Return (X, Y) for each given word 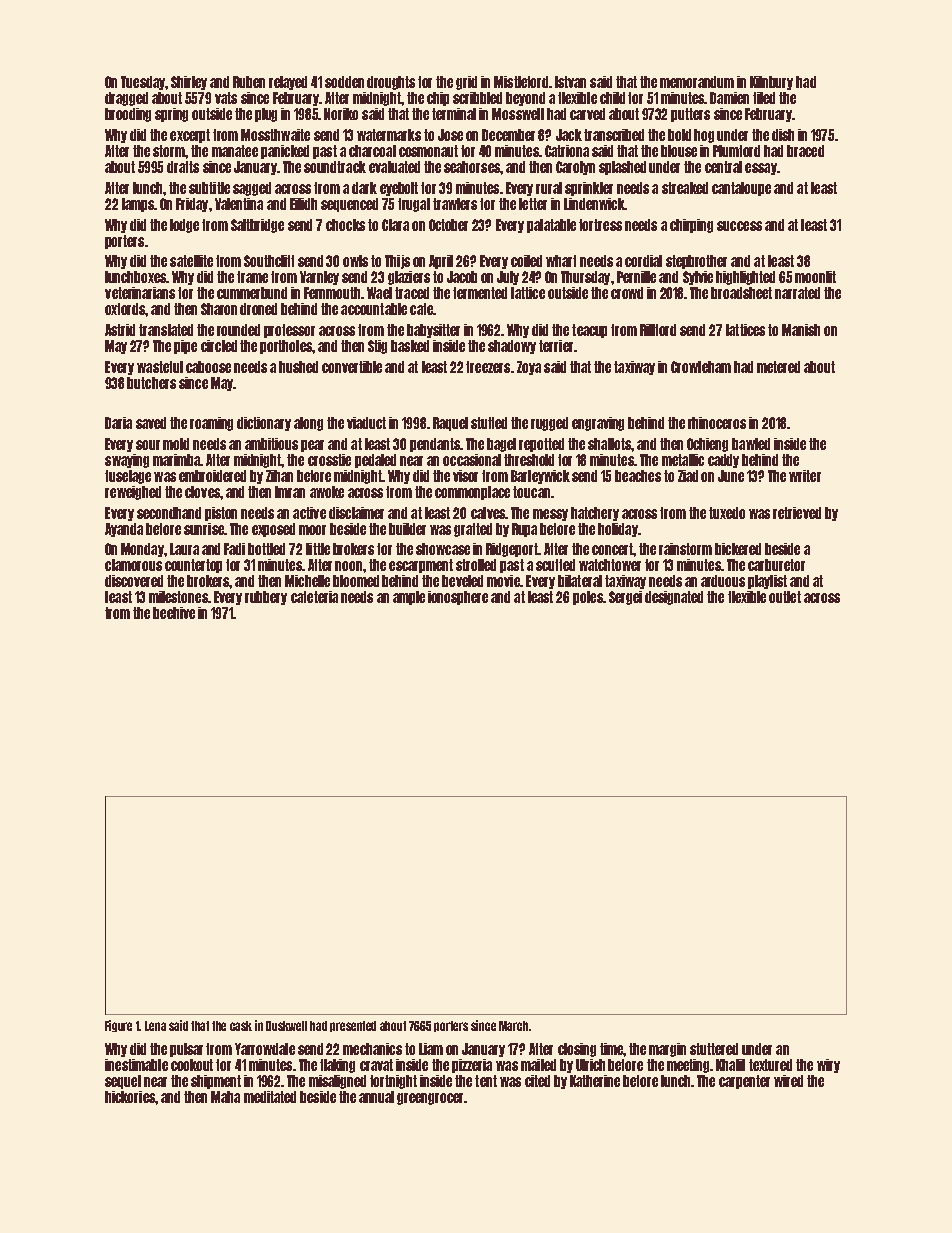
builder (407, 529)
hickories (130, 1097)
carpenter (744, 1082)
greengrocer (430, 1099)
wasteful (160, 367)
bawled (751, 444)
